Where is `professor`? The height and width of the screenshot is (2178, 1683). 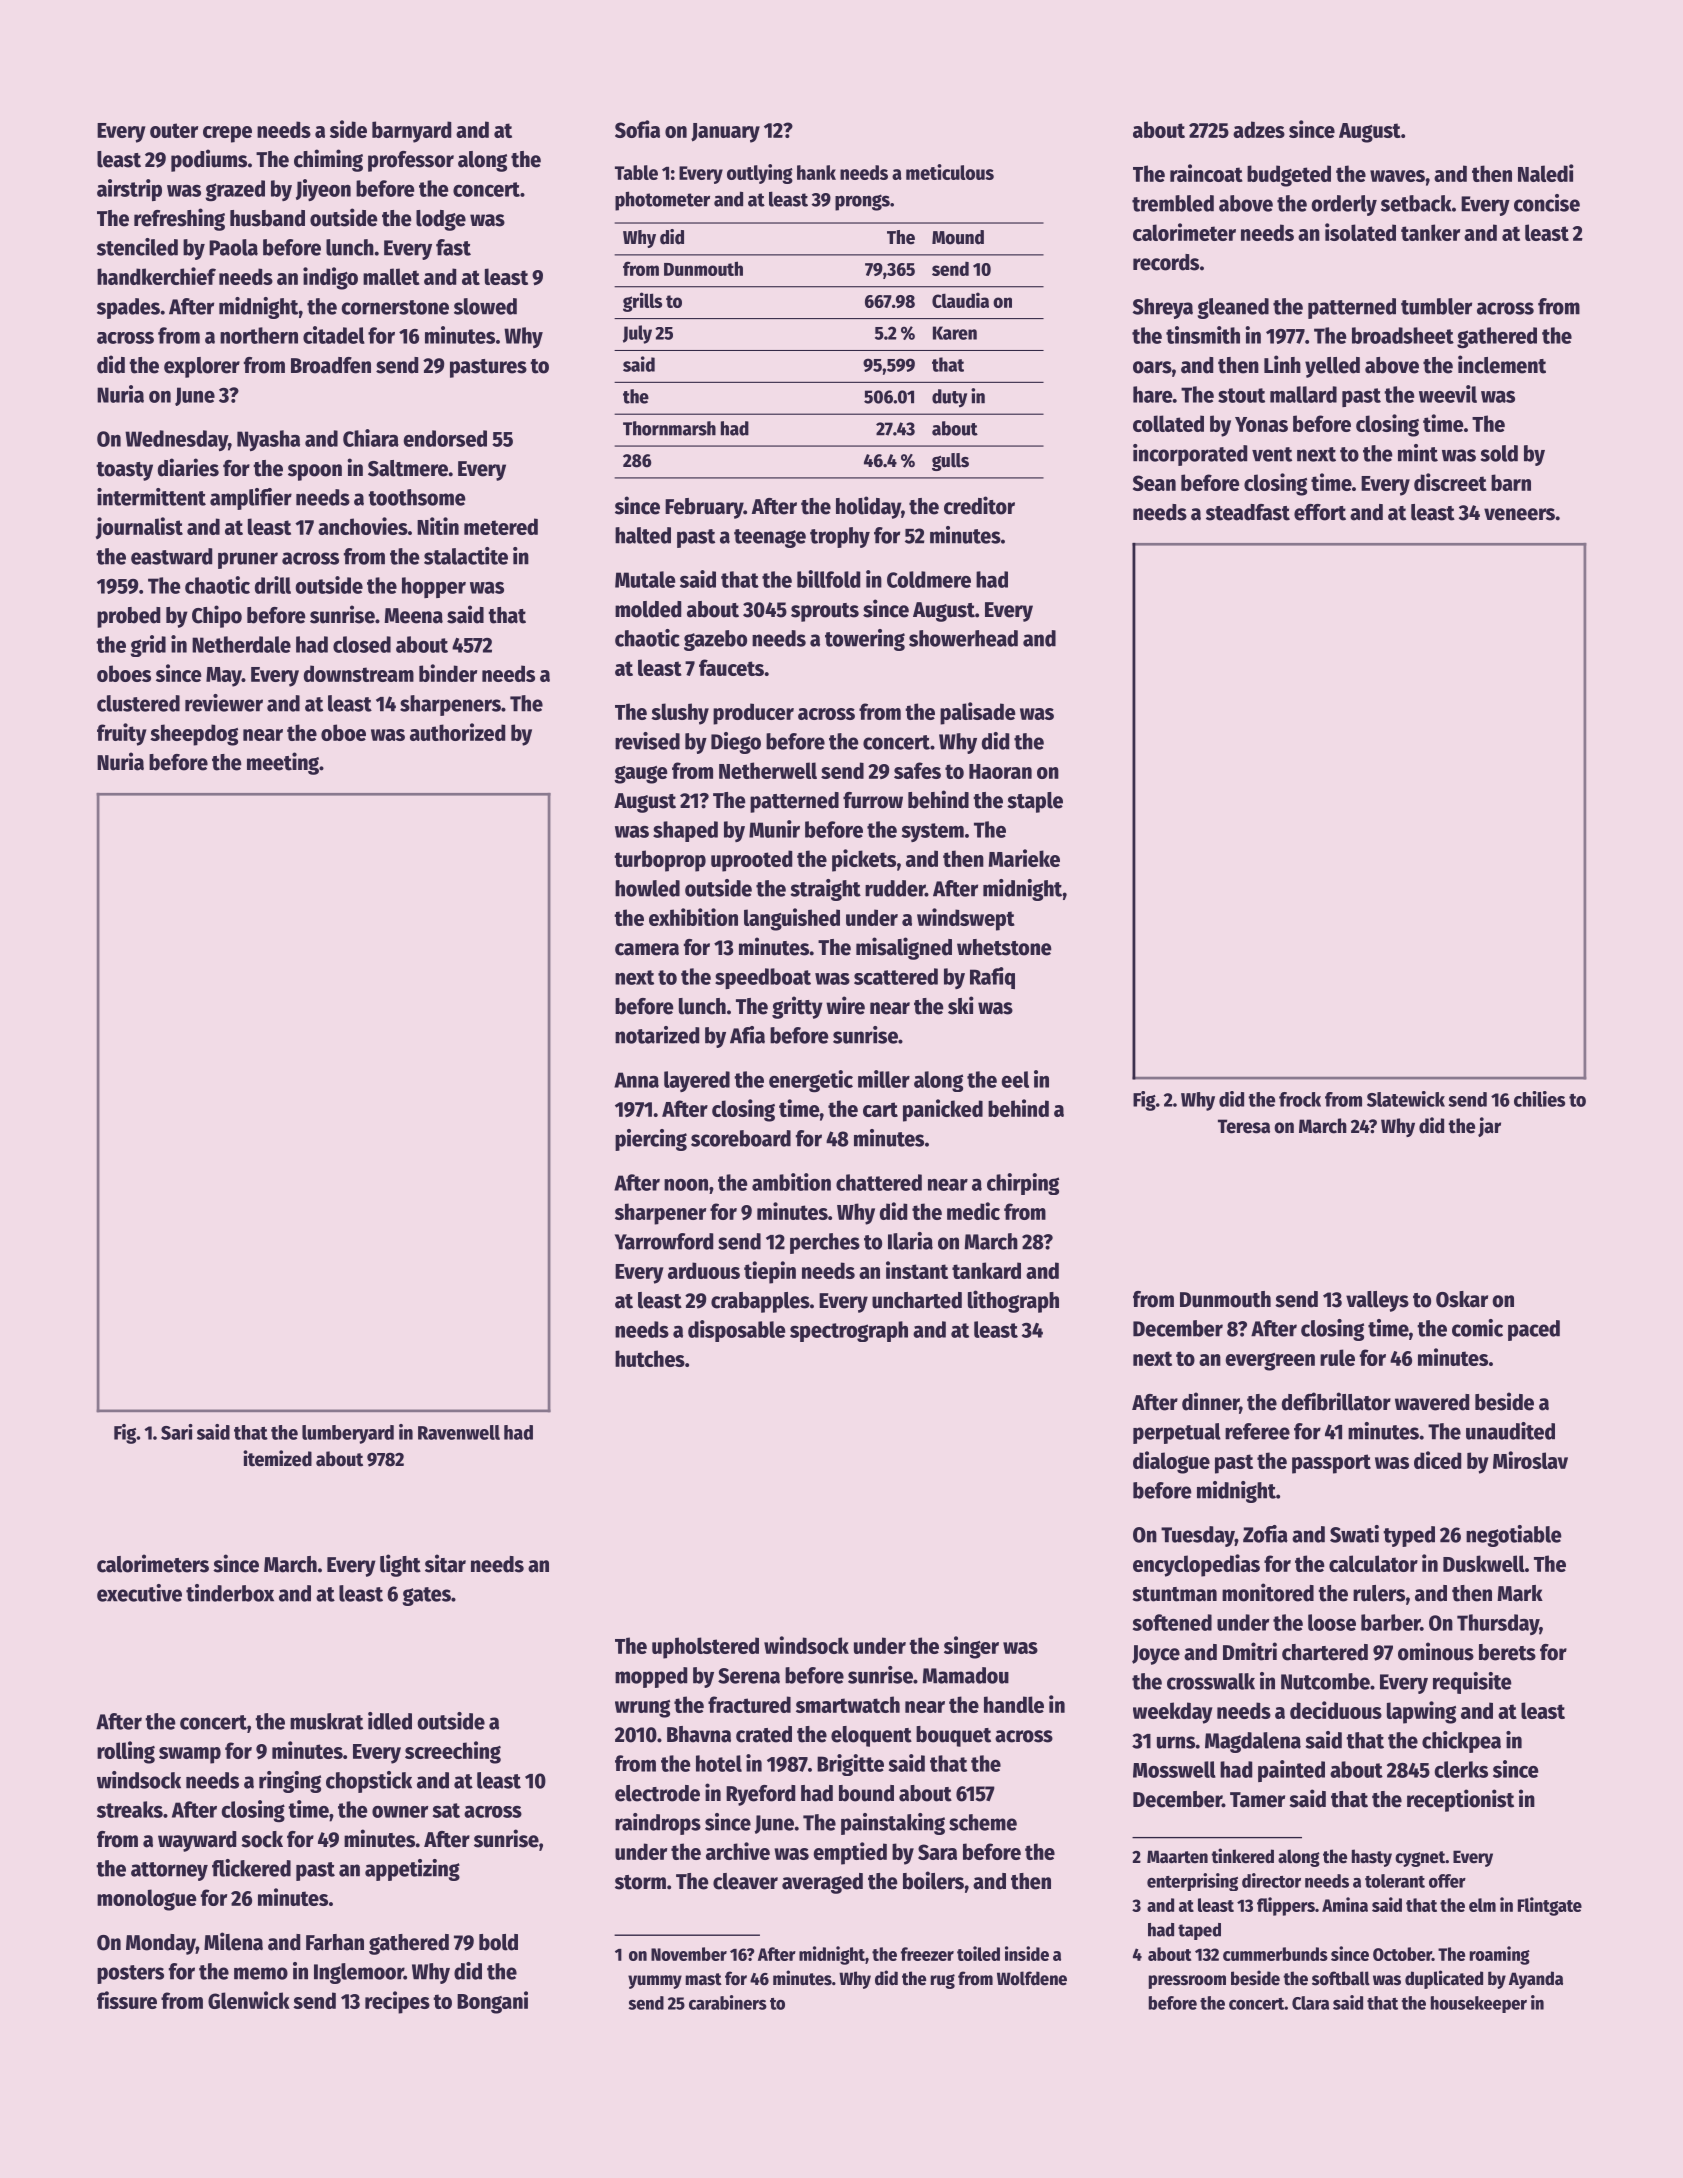
professor is located at coordinates (411, 161).
